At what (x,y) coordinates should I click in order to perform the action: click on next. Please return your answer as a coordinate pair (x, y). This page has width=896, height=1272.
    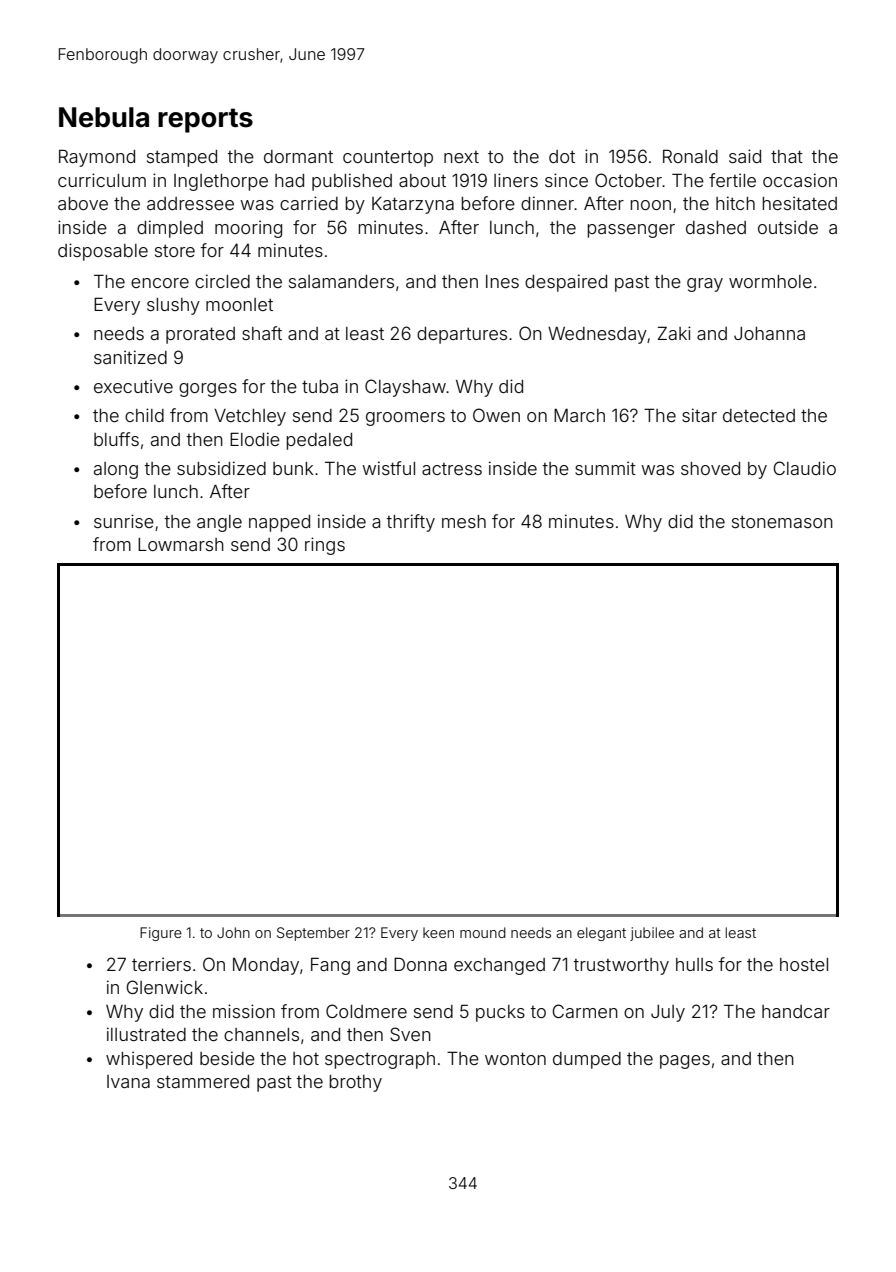
    Looking at the image, I should click on (461, 157).
